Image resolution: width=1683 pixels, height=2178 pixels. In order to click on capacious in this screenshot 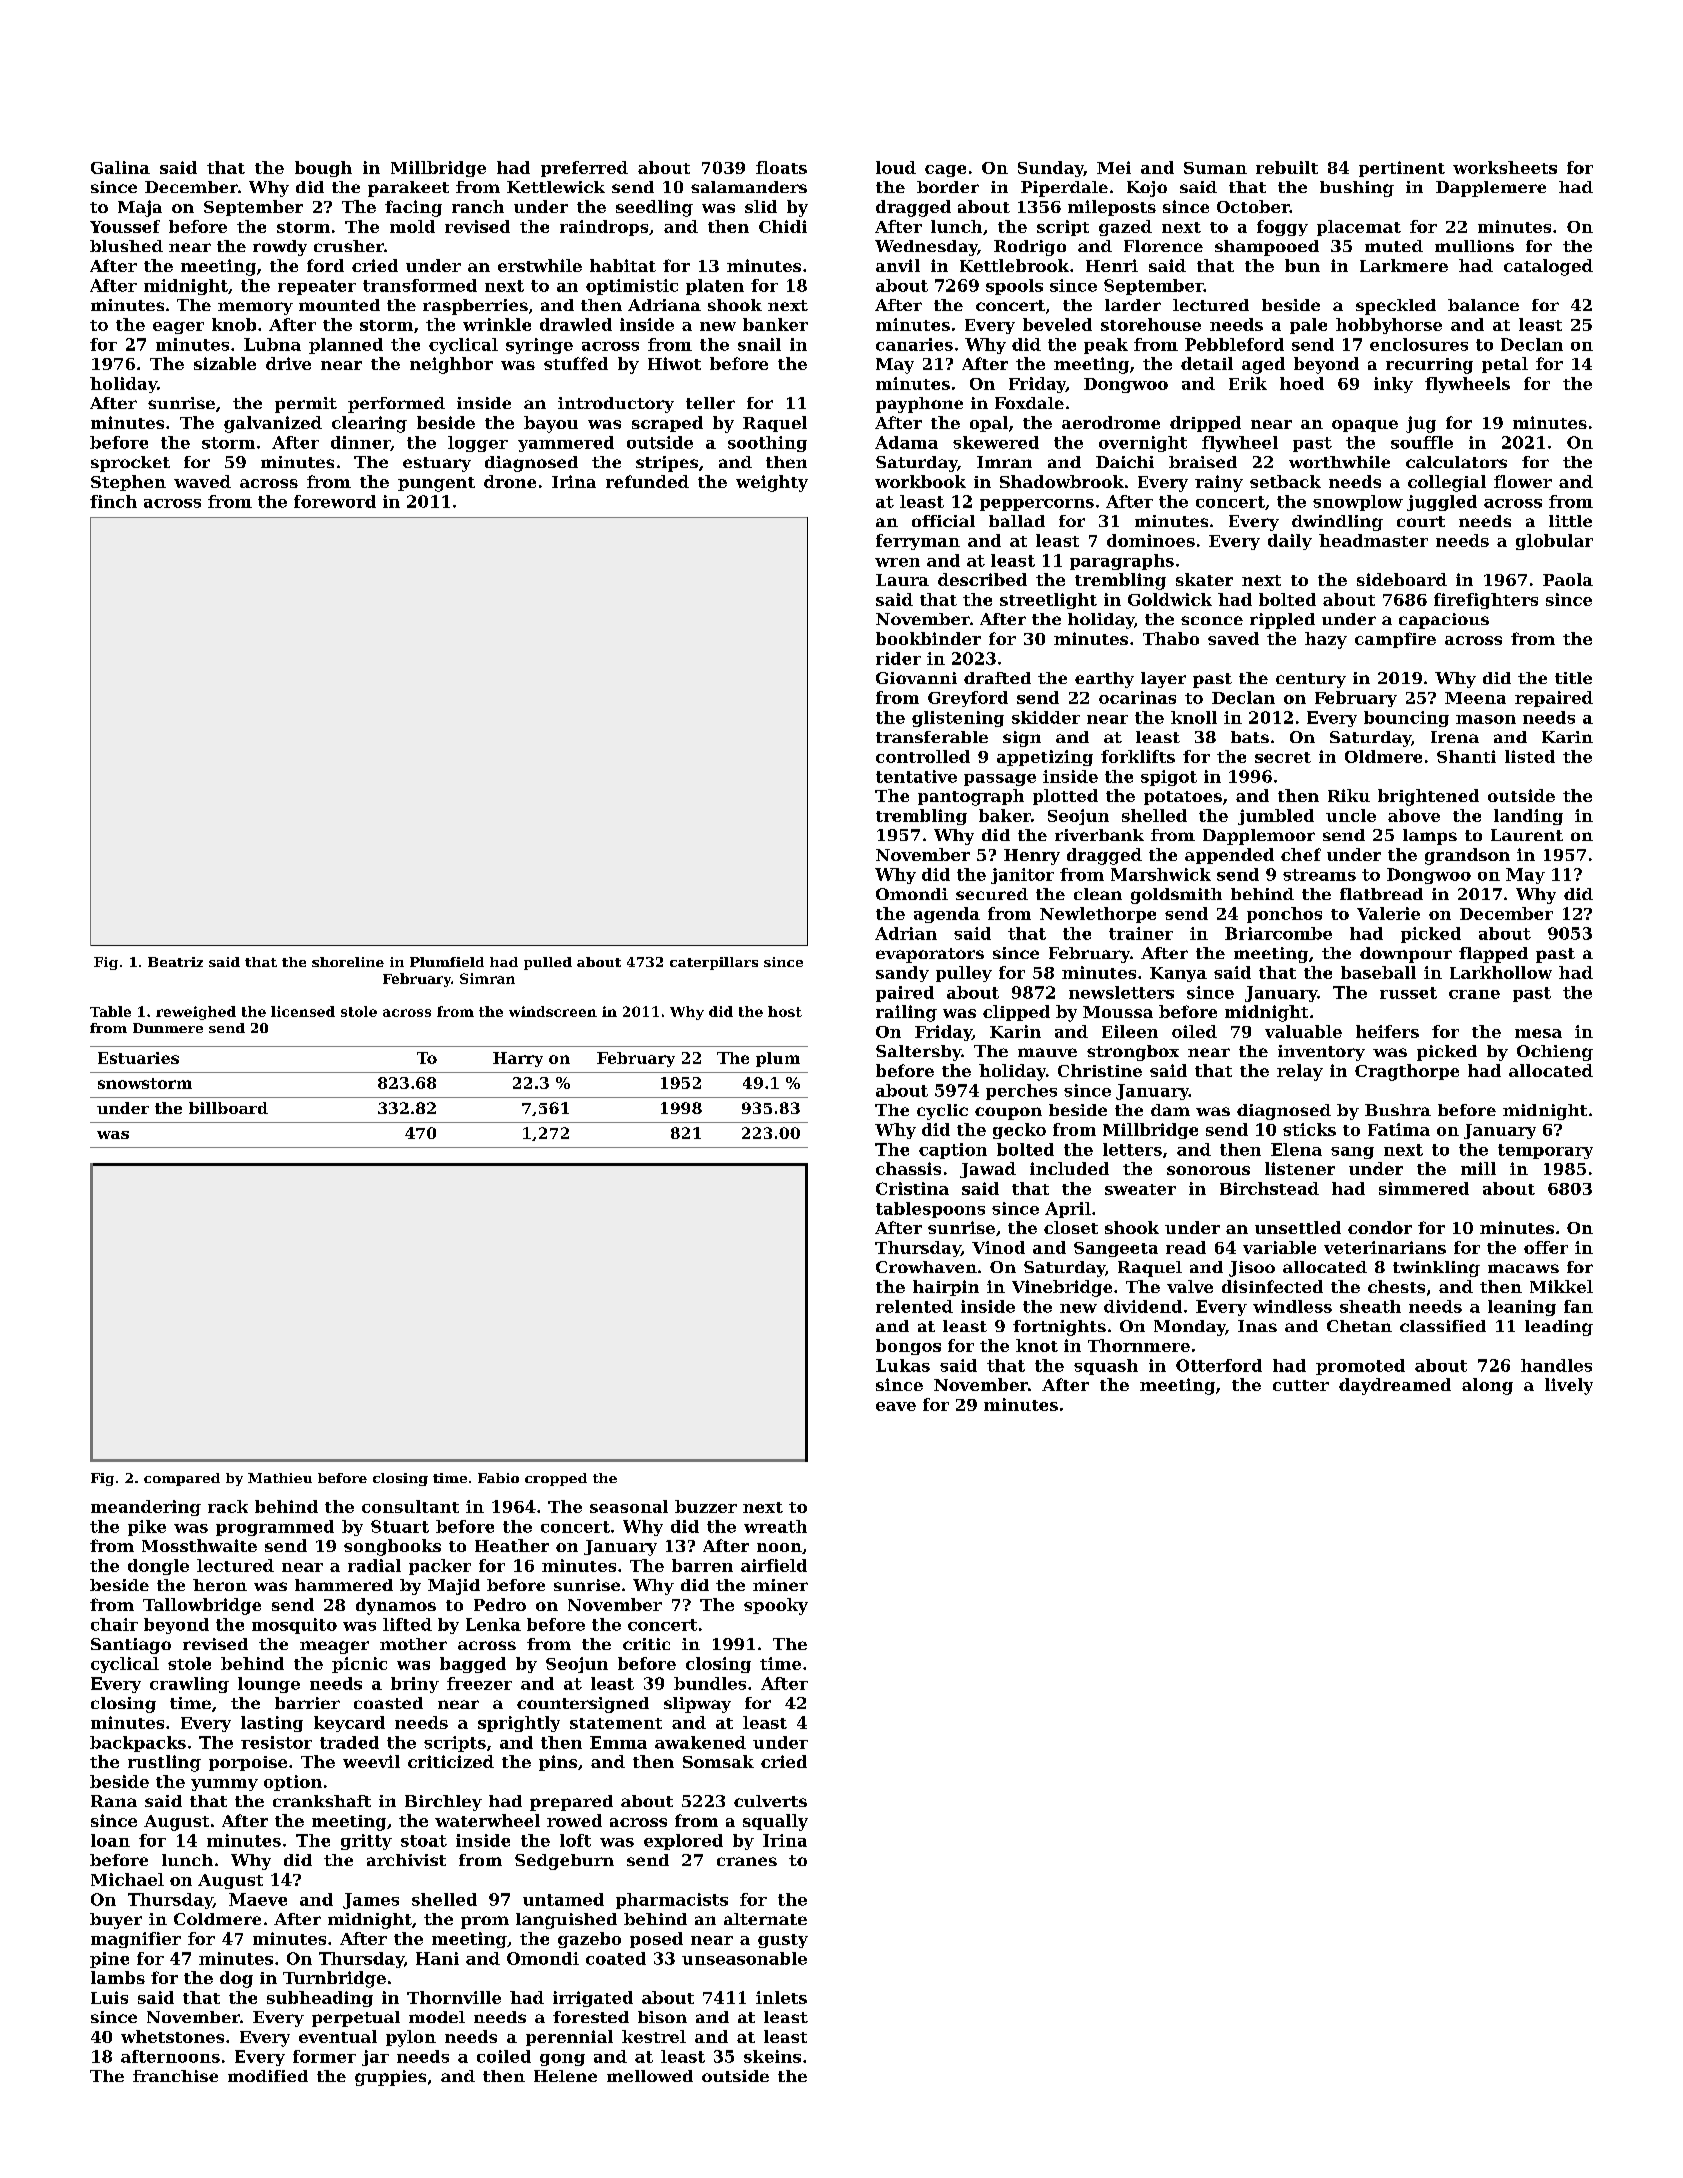, I will do `click(1444, 621)`.
